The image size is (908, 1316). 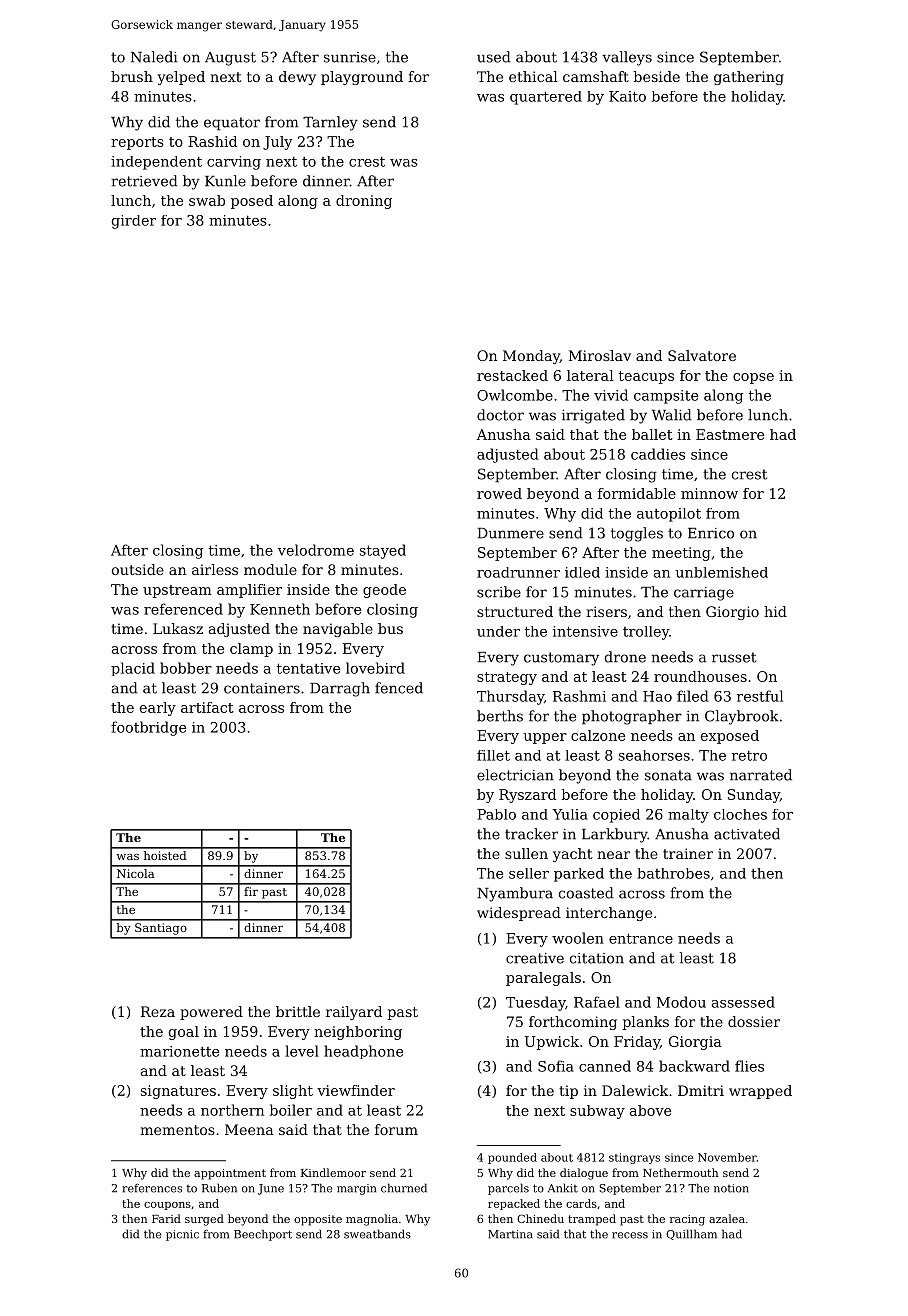 I want to click on photographer, so click(x=632, y=717).
